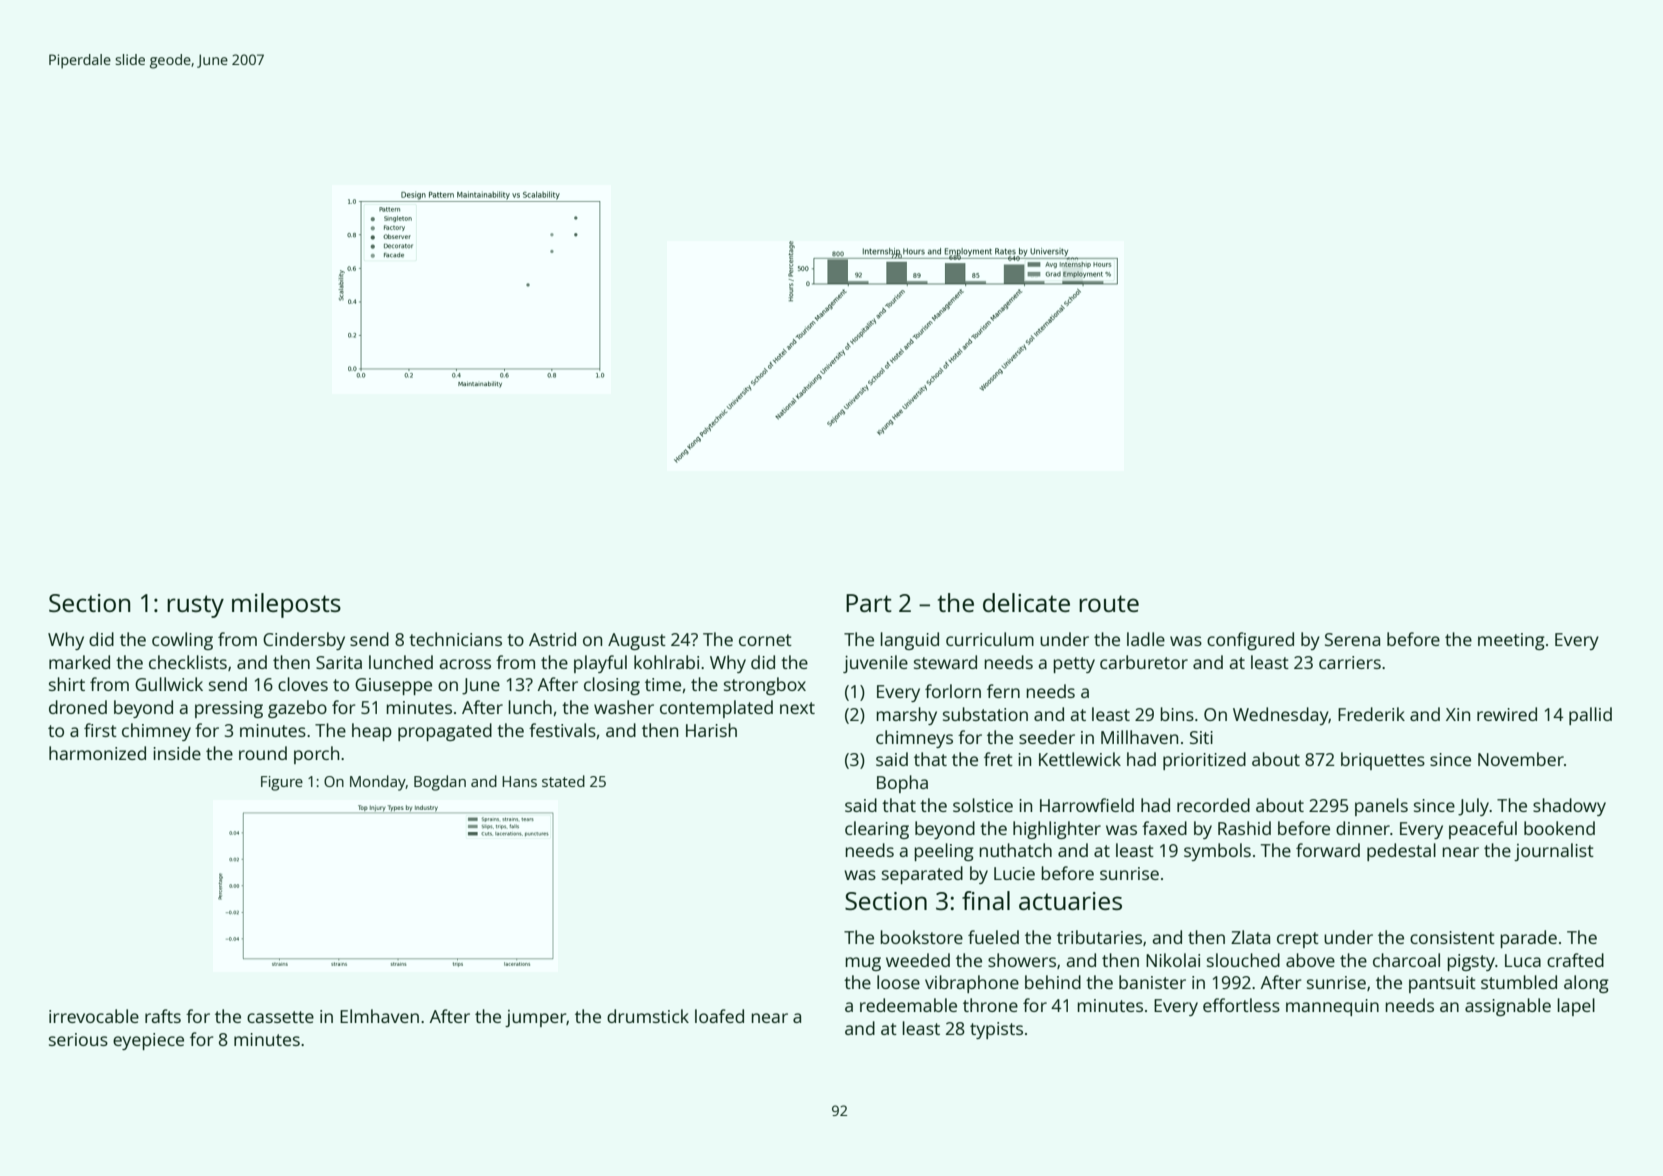 Image resolution: width=1663 pixels, height=1176 pixels. What do you see at coordinates (1511, 641) in the document?
I see `meeting` at bounding box center [1511, 641].
